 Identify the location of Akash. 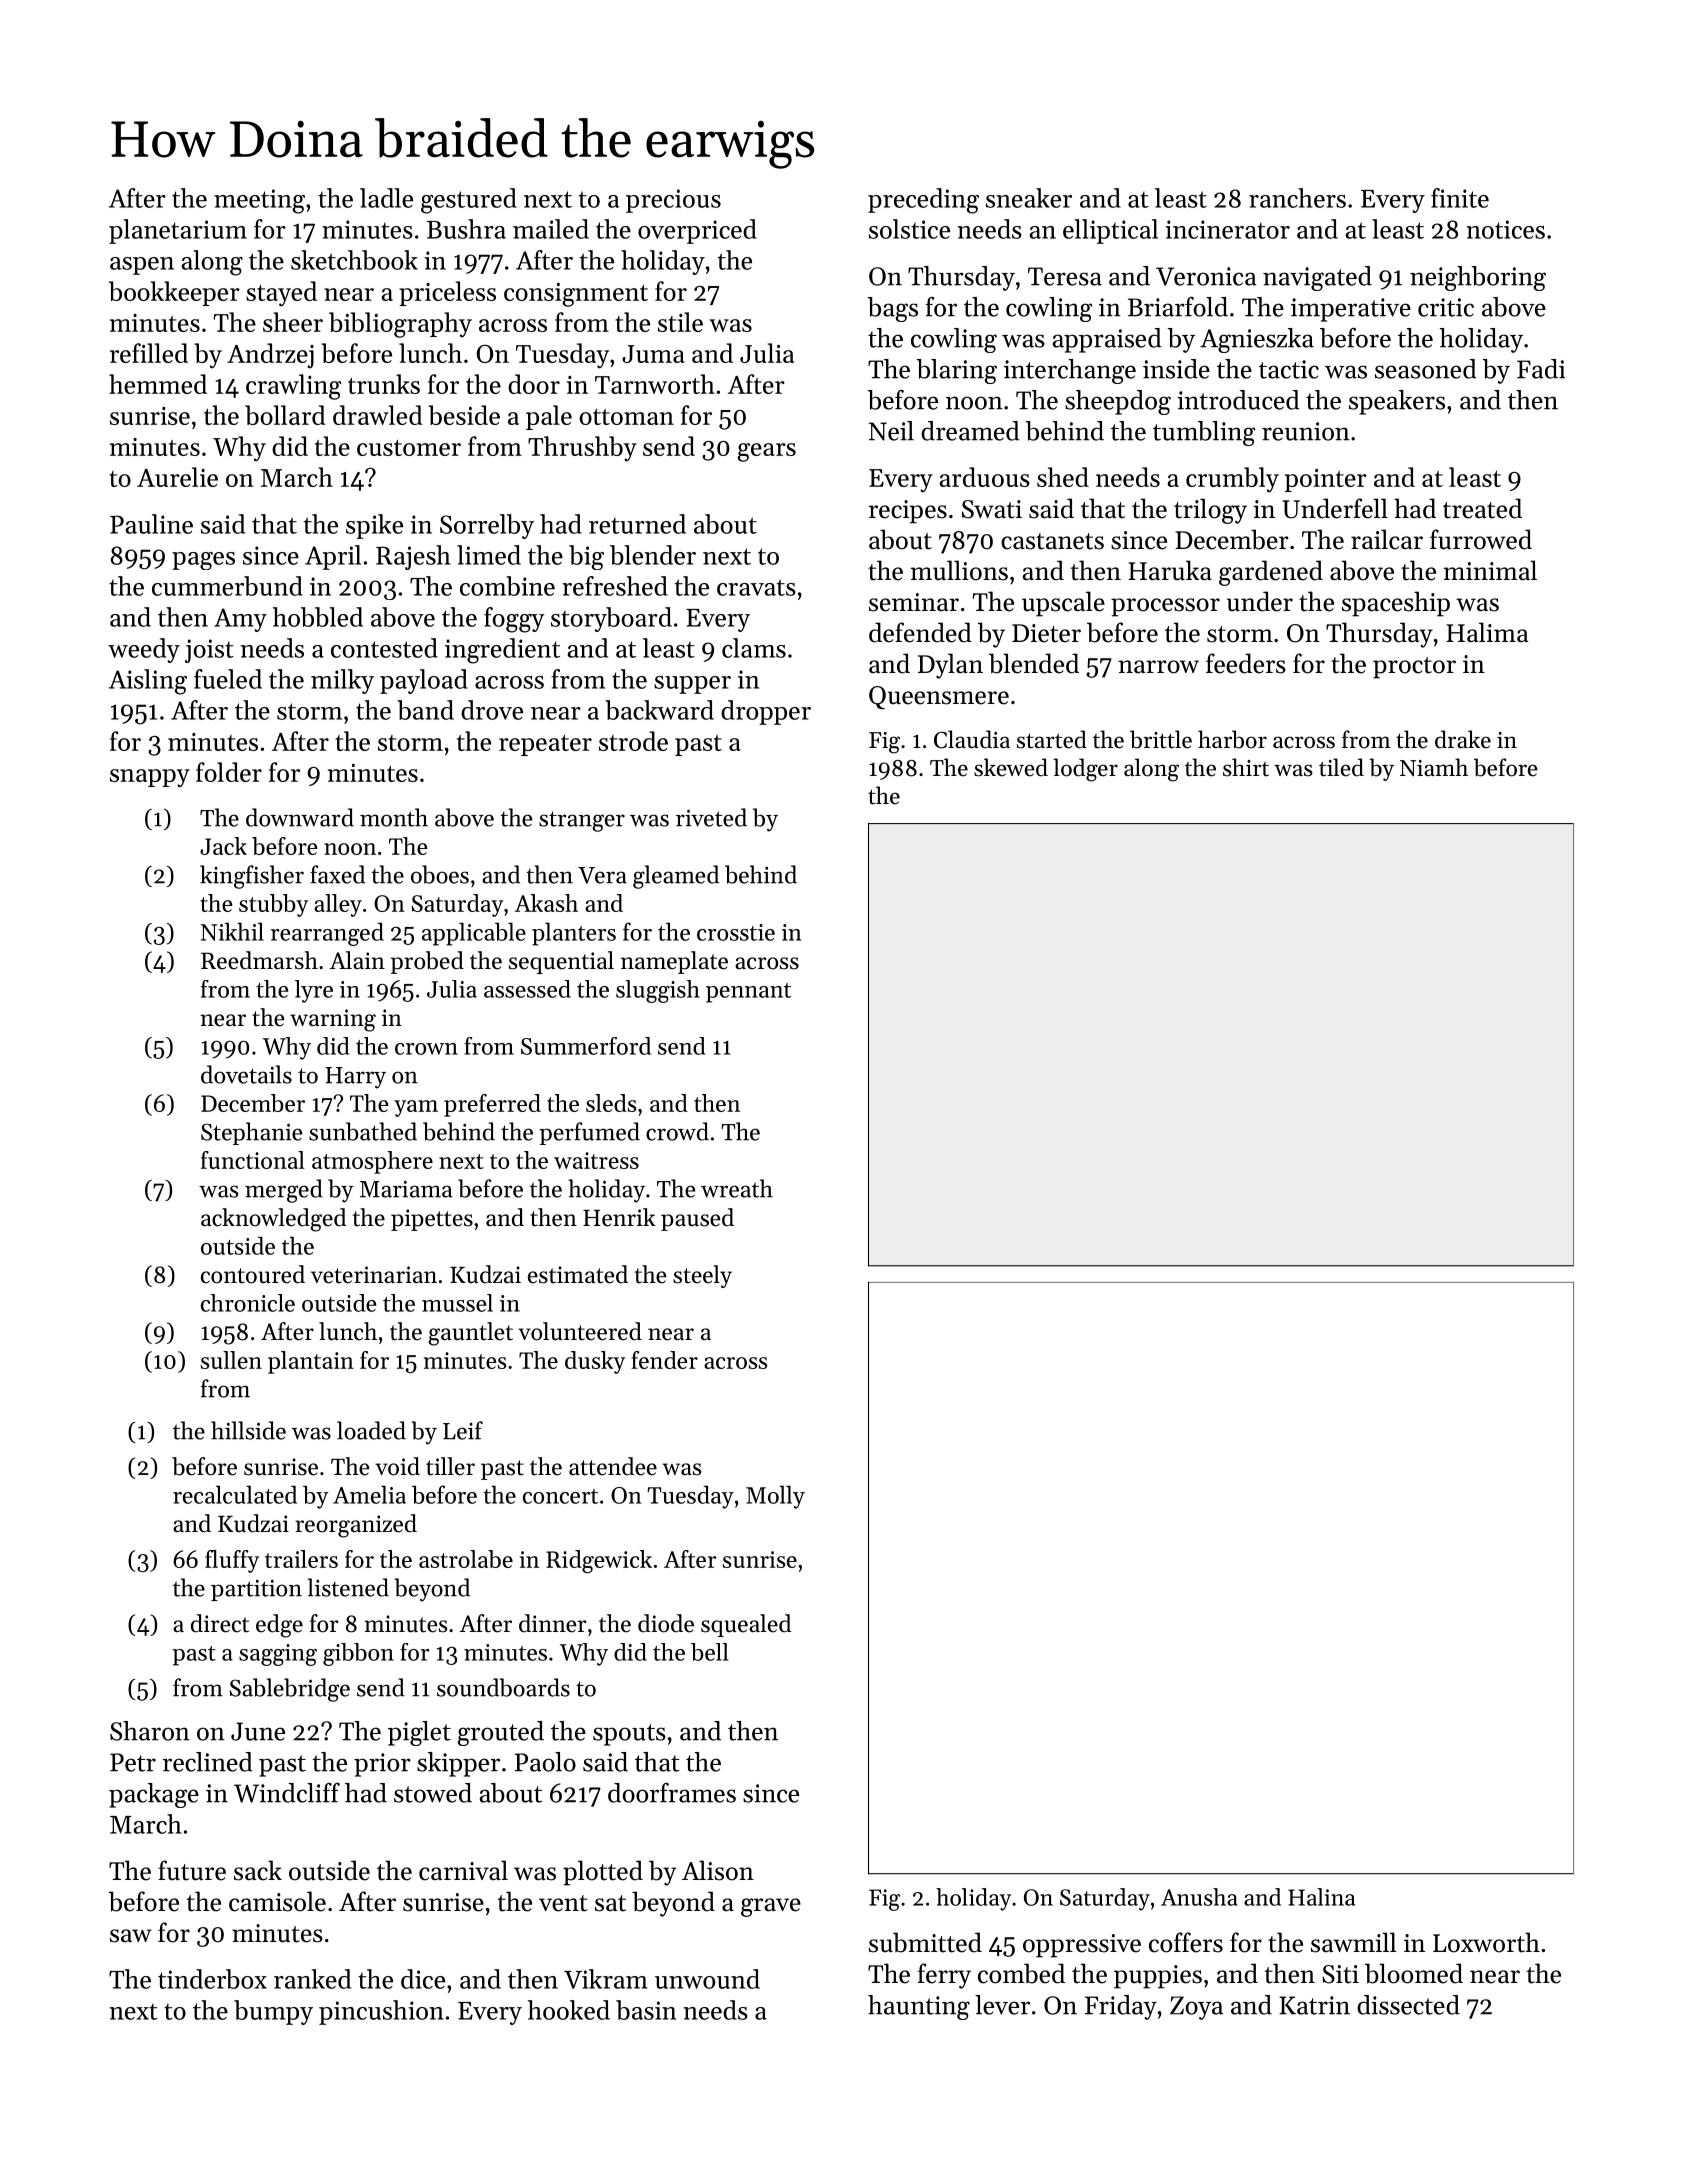
(546, 903).
